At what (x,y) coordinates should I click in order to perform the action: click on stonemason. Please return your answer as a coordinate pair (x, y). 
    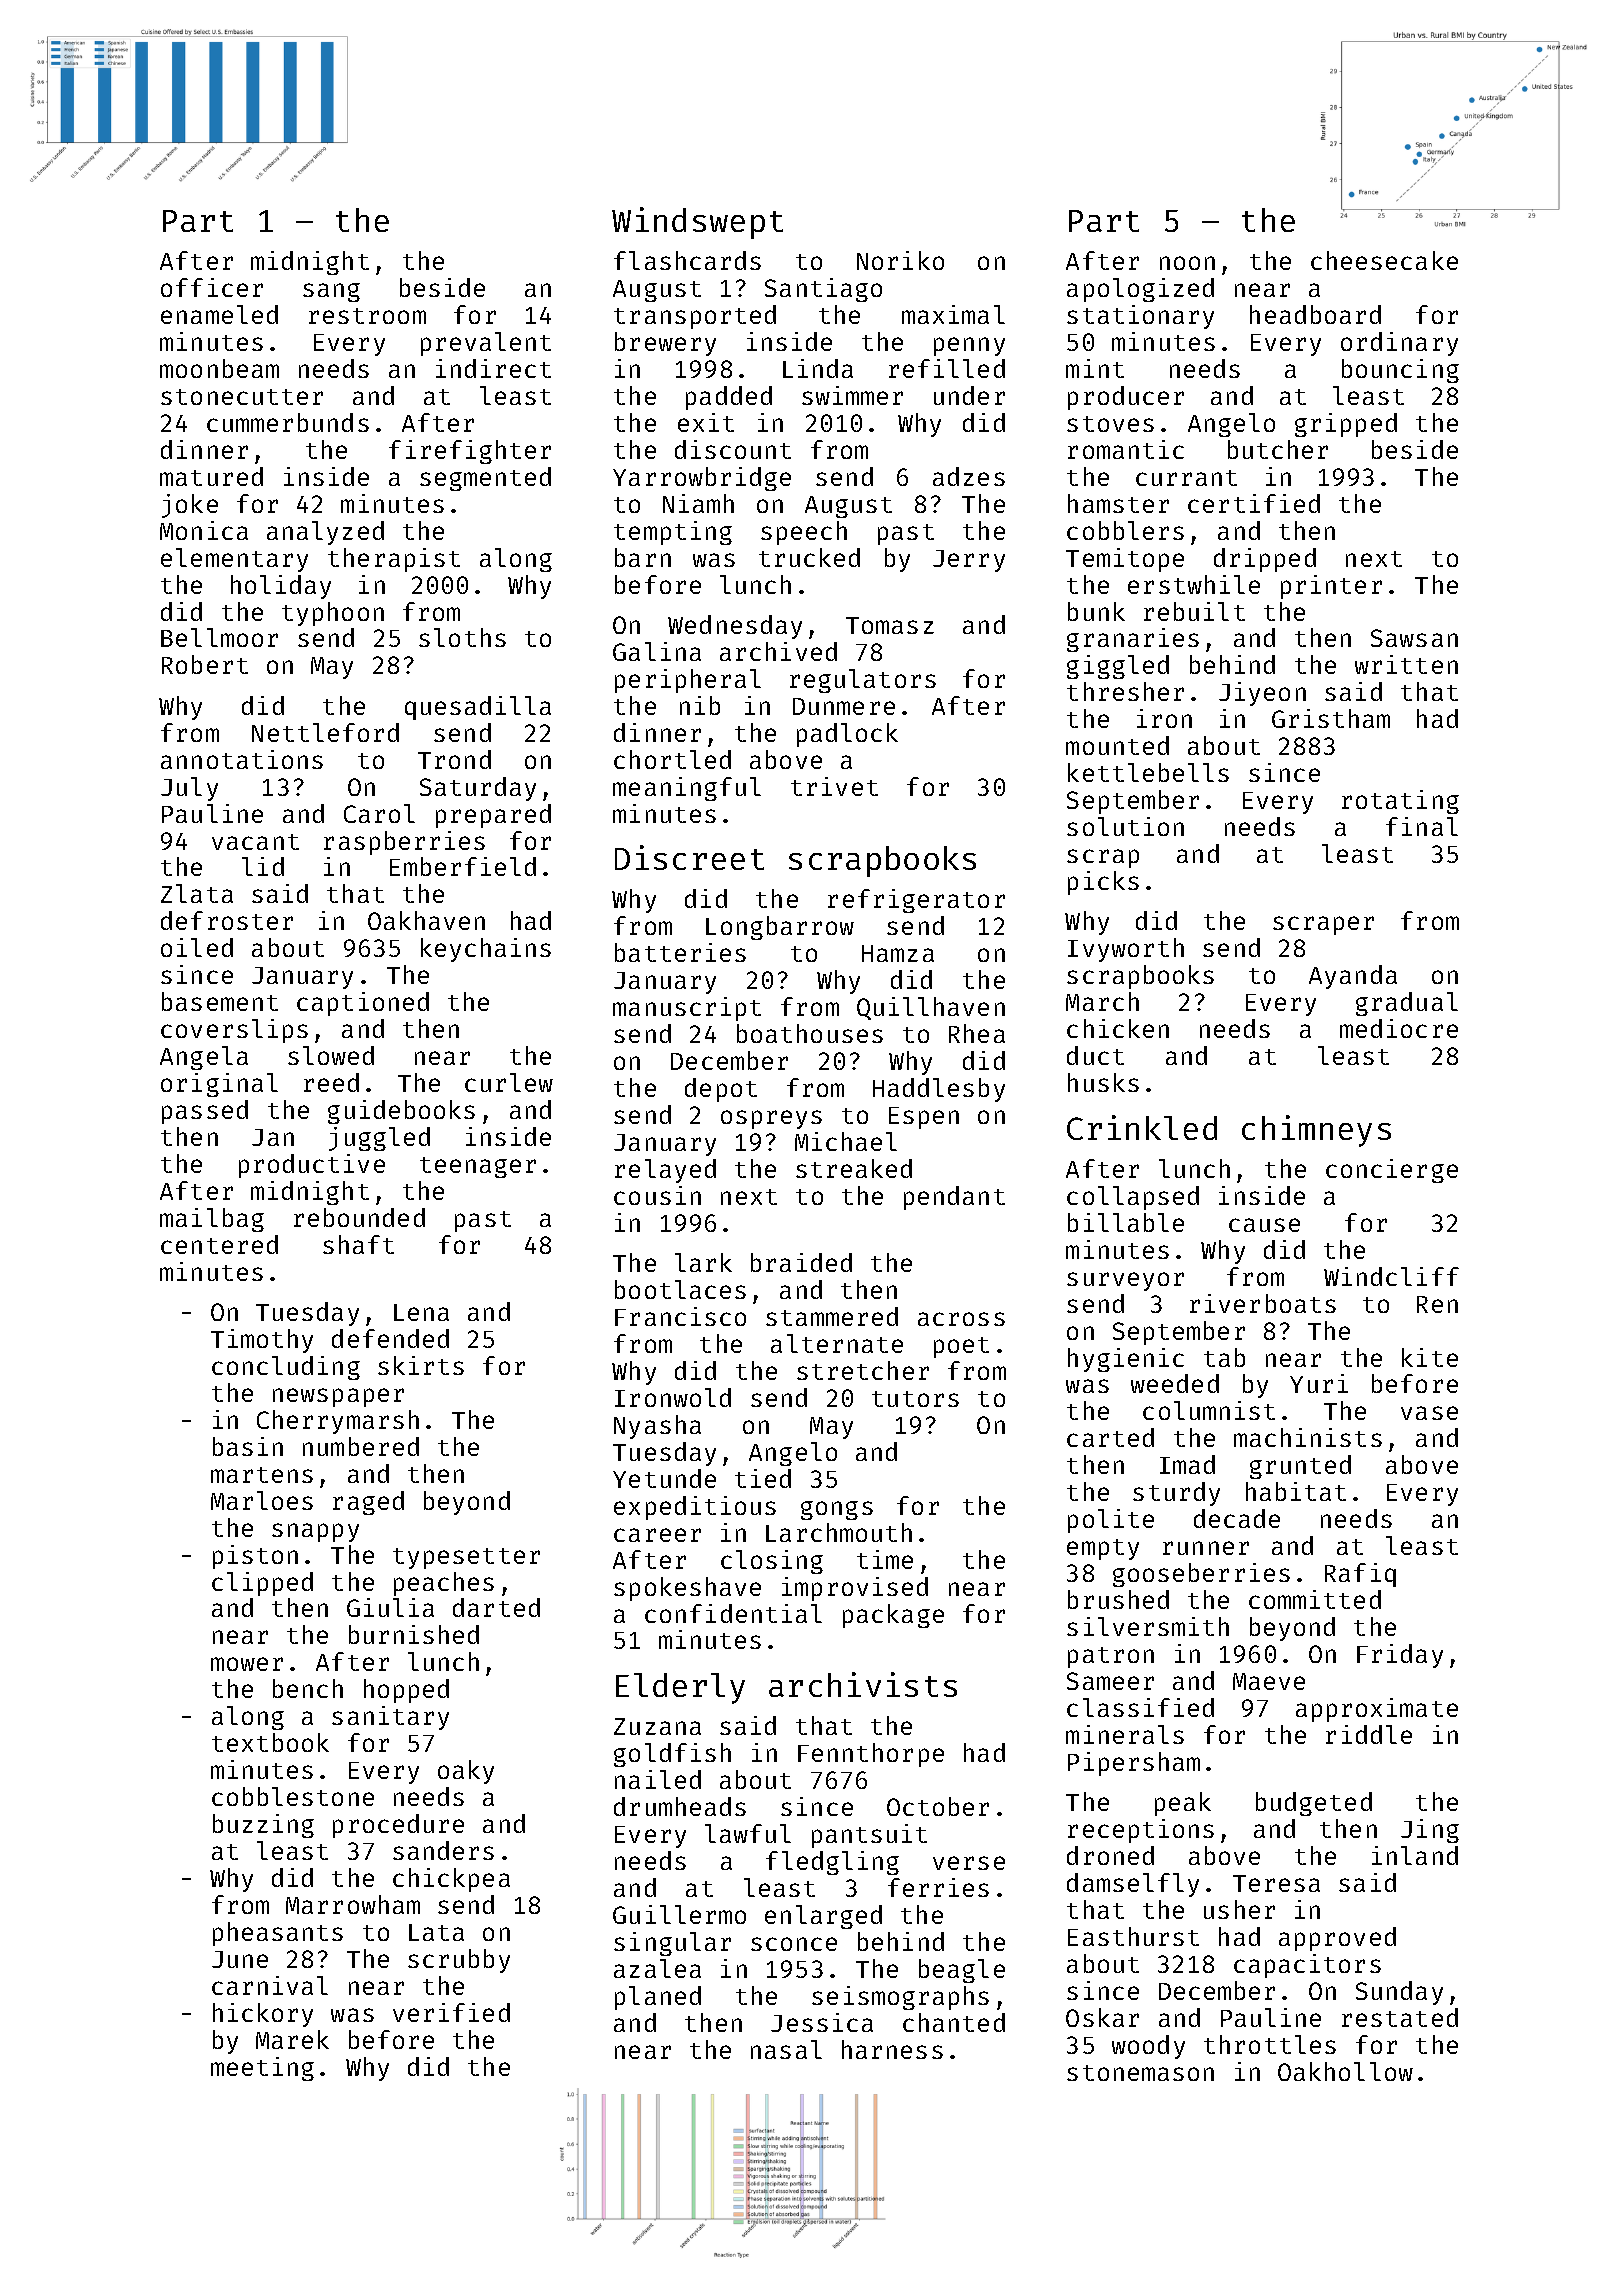
    Looking at the image, I should click on (1140, 2073).
